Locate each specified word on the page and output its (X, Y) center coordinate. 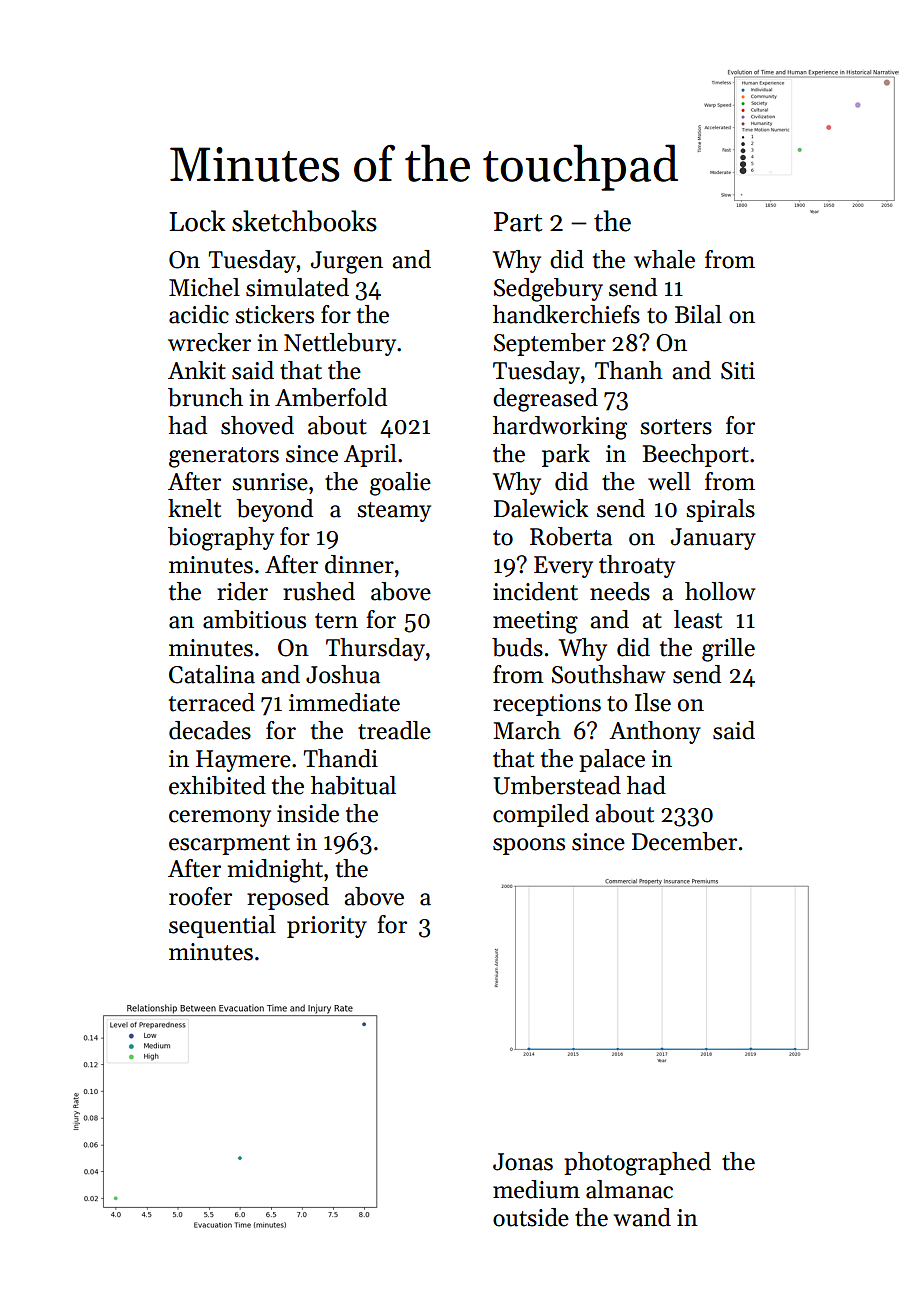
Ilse (653, 702)
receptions (547, 705)
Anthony (655, 732)
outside (531, 1217)
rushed (319, 591)
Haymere (243, 761)
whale (664, 259)
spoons (529, 846)
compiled (541, 815)
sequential (222, 926)
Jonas (523, 1162)
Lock (197, 221)
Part (518, 222)
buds (517, 647)
